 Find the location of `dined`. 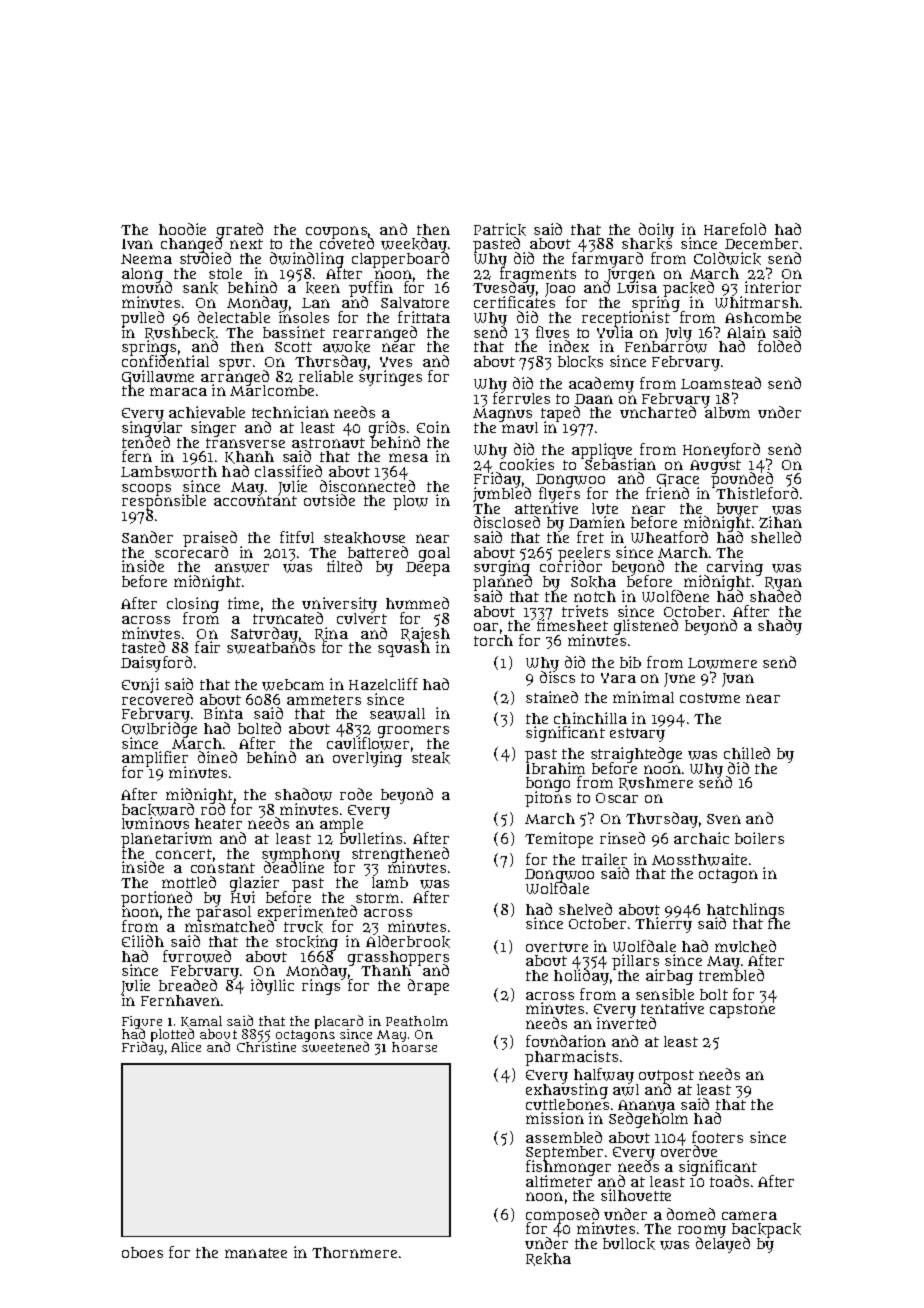

dined is located at coordinates (217, 757).
